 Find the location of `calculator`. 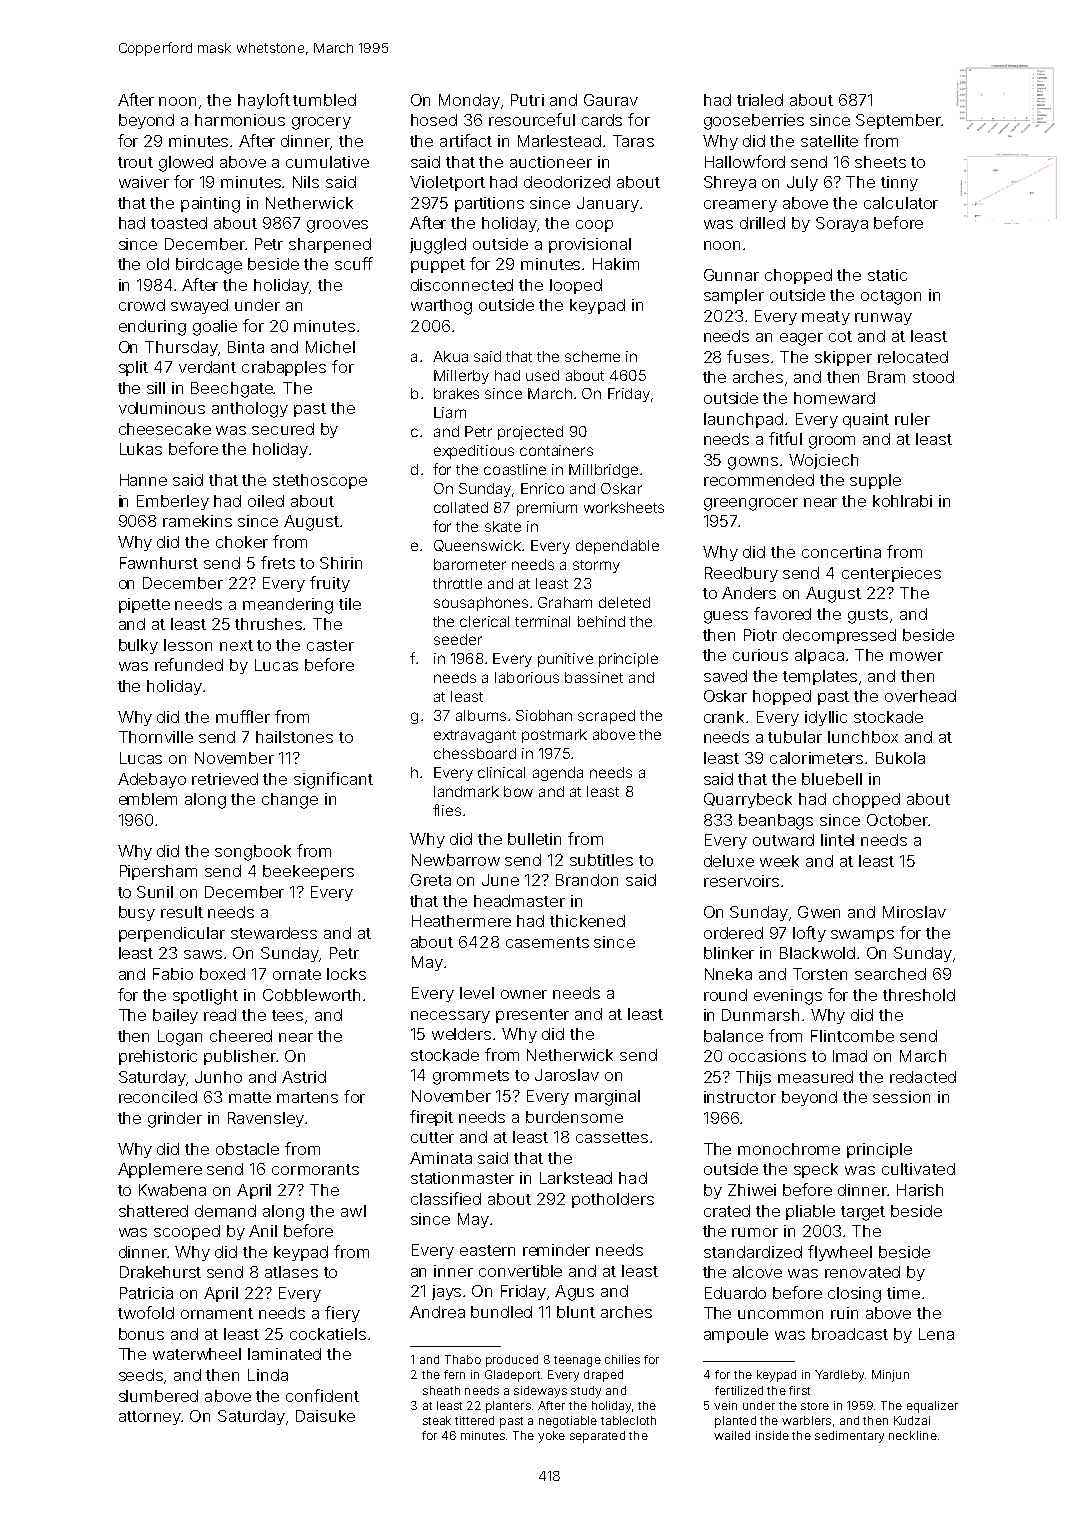

calculator is located at coordinates (901, 203).
